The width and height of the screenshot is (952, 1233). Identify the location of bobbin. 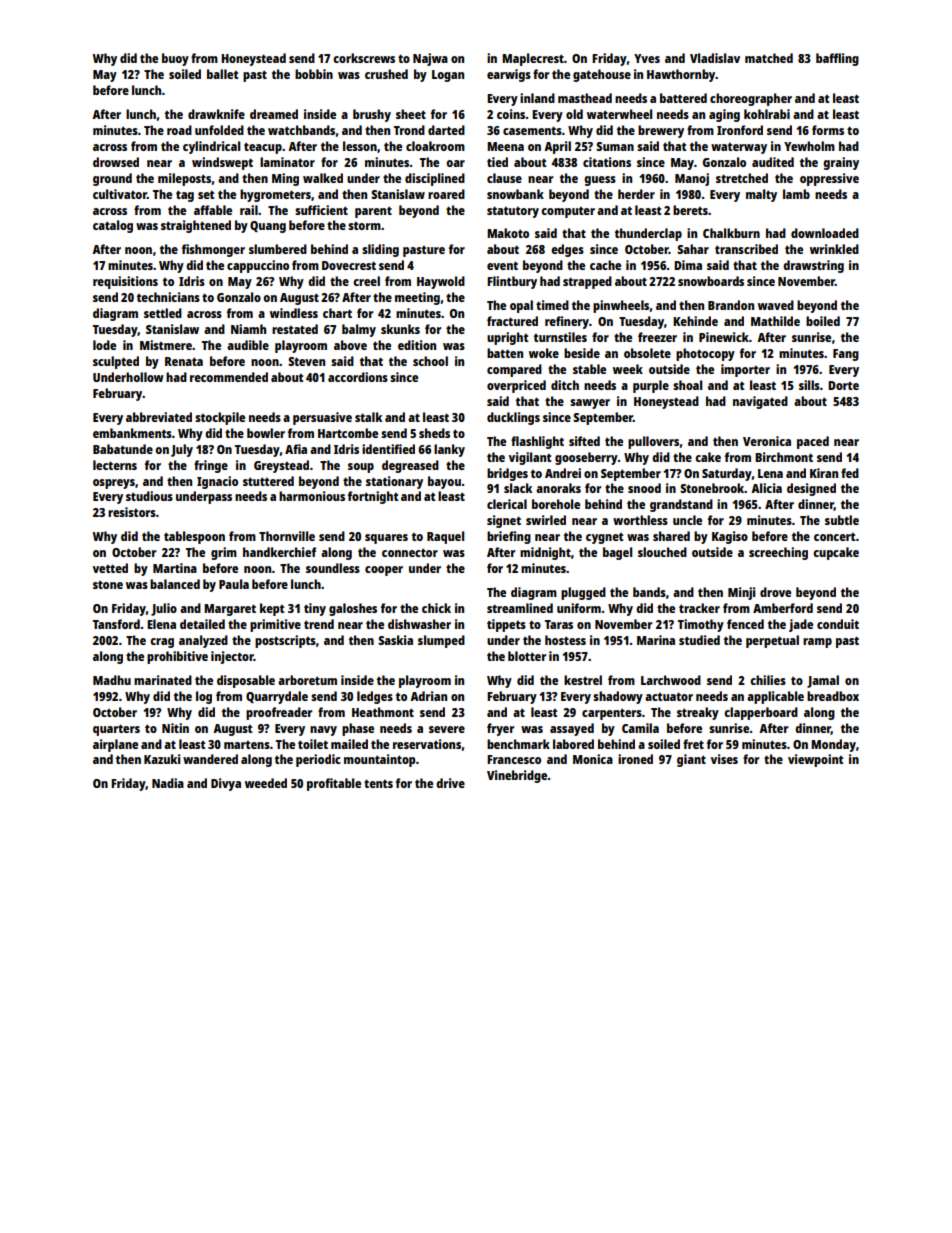
(314, 74).
